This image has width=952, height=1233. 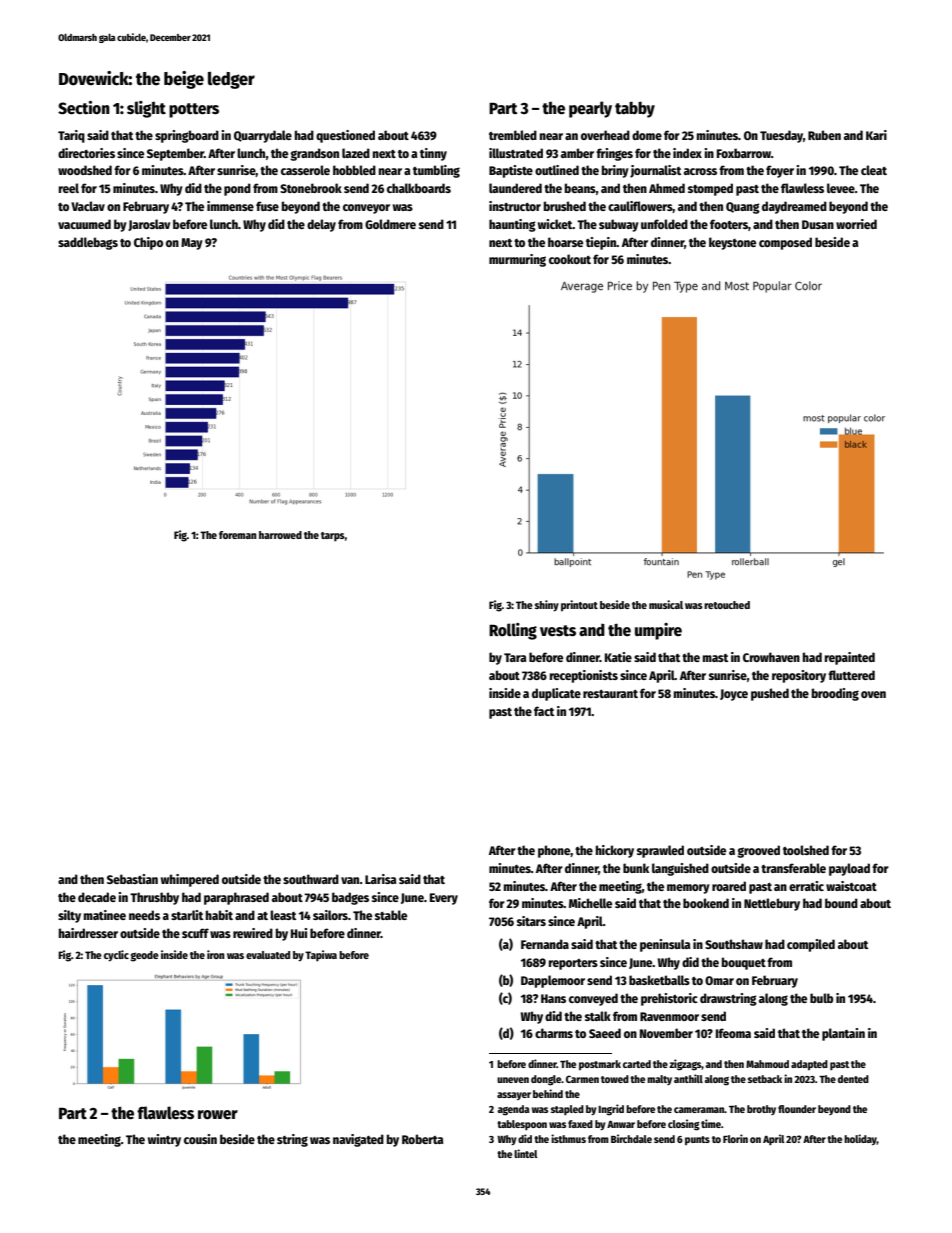 What do you see at coordinates (218, 1115) in the image?
I see `rower` at bounding box center [218, 1115].
